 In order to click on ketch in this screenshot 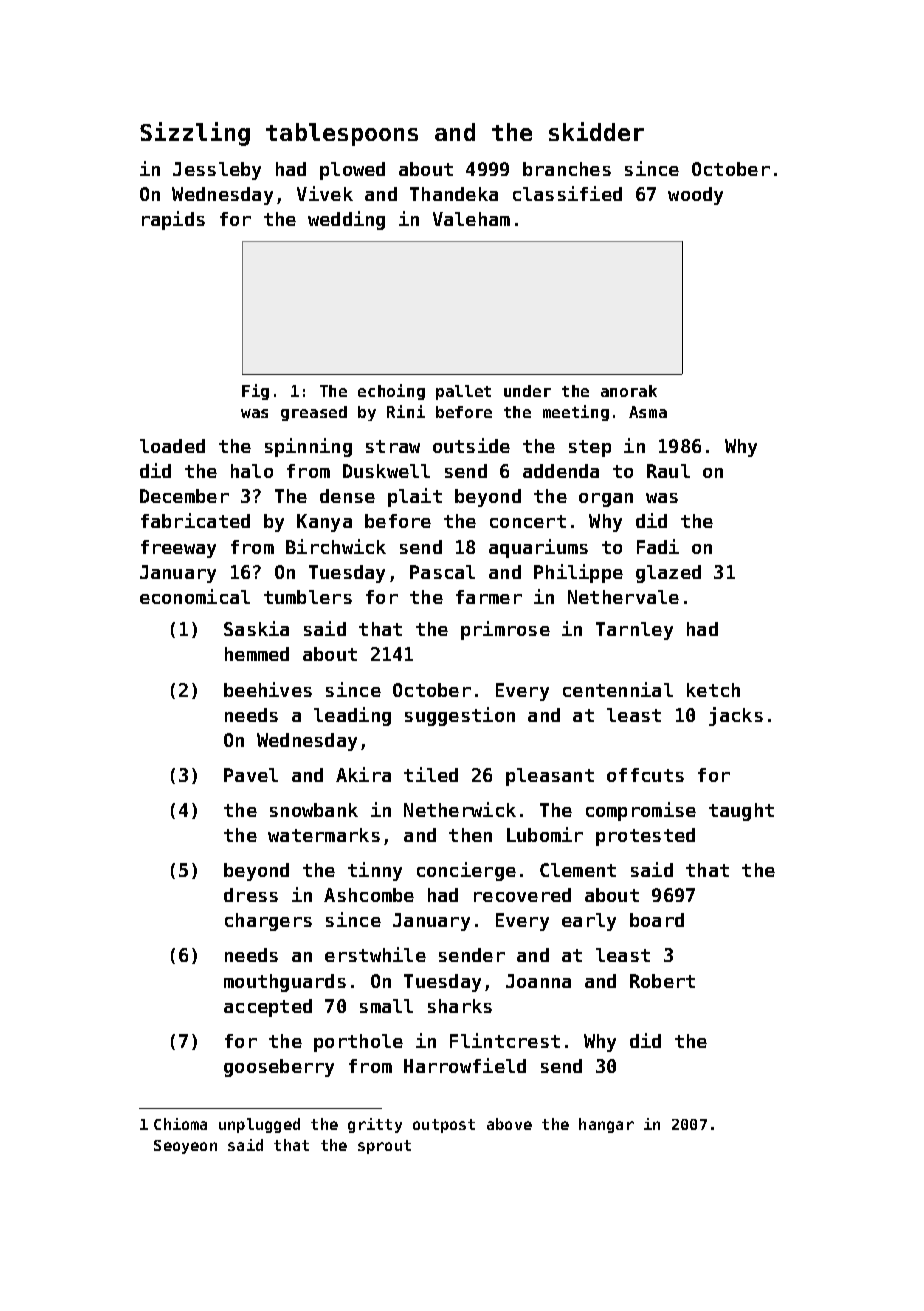, I will do `click(713, 690)`.
